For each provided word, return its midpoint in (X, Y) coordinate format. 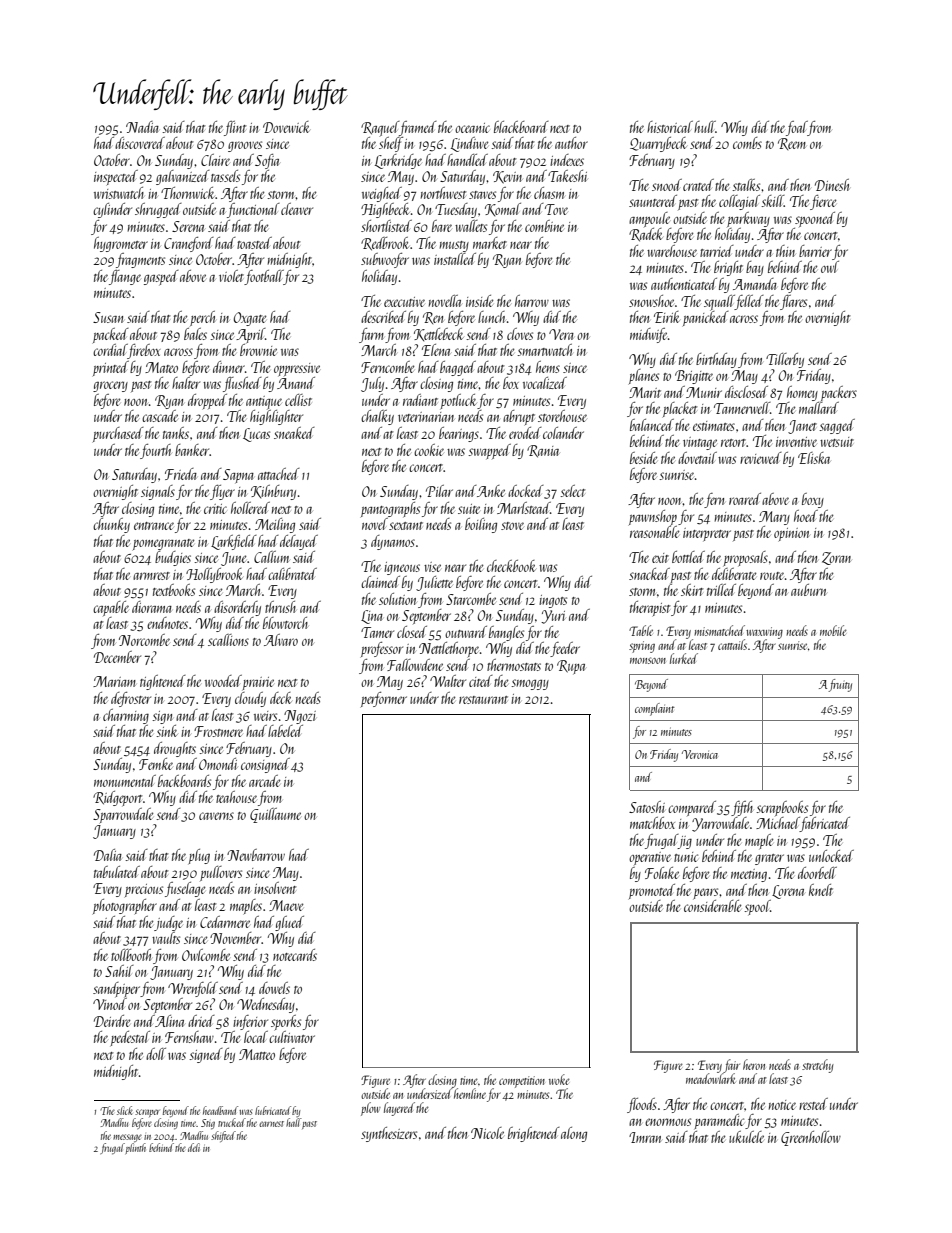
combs (747, 143)
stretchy (818, 1066)
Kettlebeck (439, 334)
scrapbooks (782, 808)
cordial (110, 350)
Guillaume (275, 815)
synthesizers (389, 1134)
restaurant (483, 700)
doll (156, 1054)
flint (235, 128)
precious (143, 891)
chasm (549, 193)
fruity (840, 685)
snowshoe (651, 301)
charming (126, 716)
